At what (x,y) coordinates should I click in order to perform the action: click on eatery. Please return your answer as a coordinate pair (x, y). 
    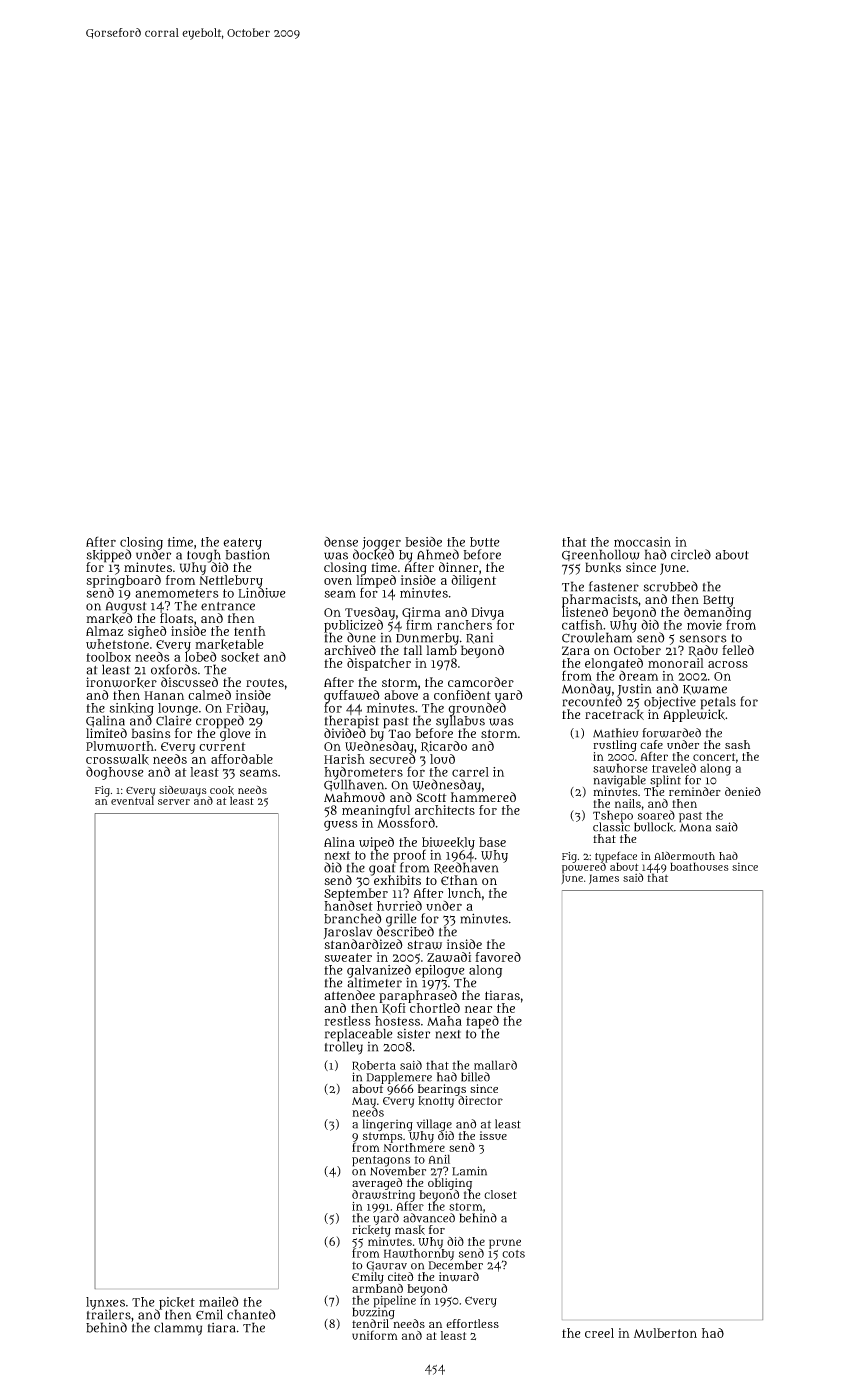
    Looking at the image, I should click on (242, 544).
